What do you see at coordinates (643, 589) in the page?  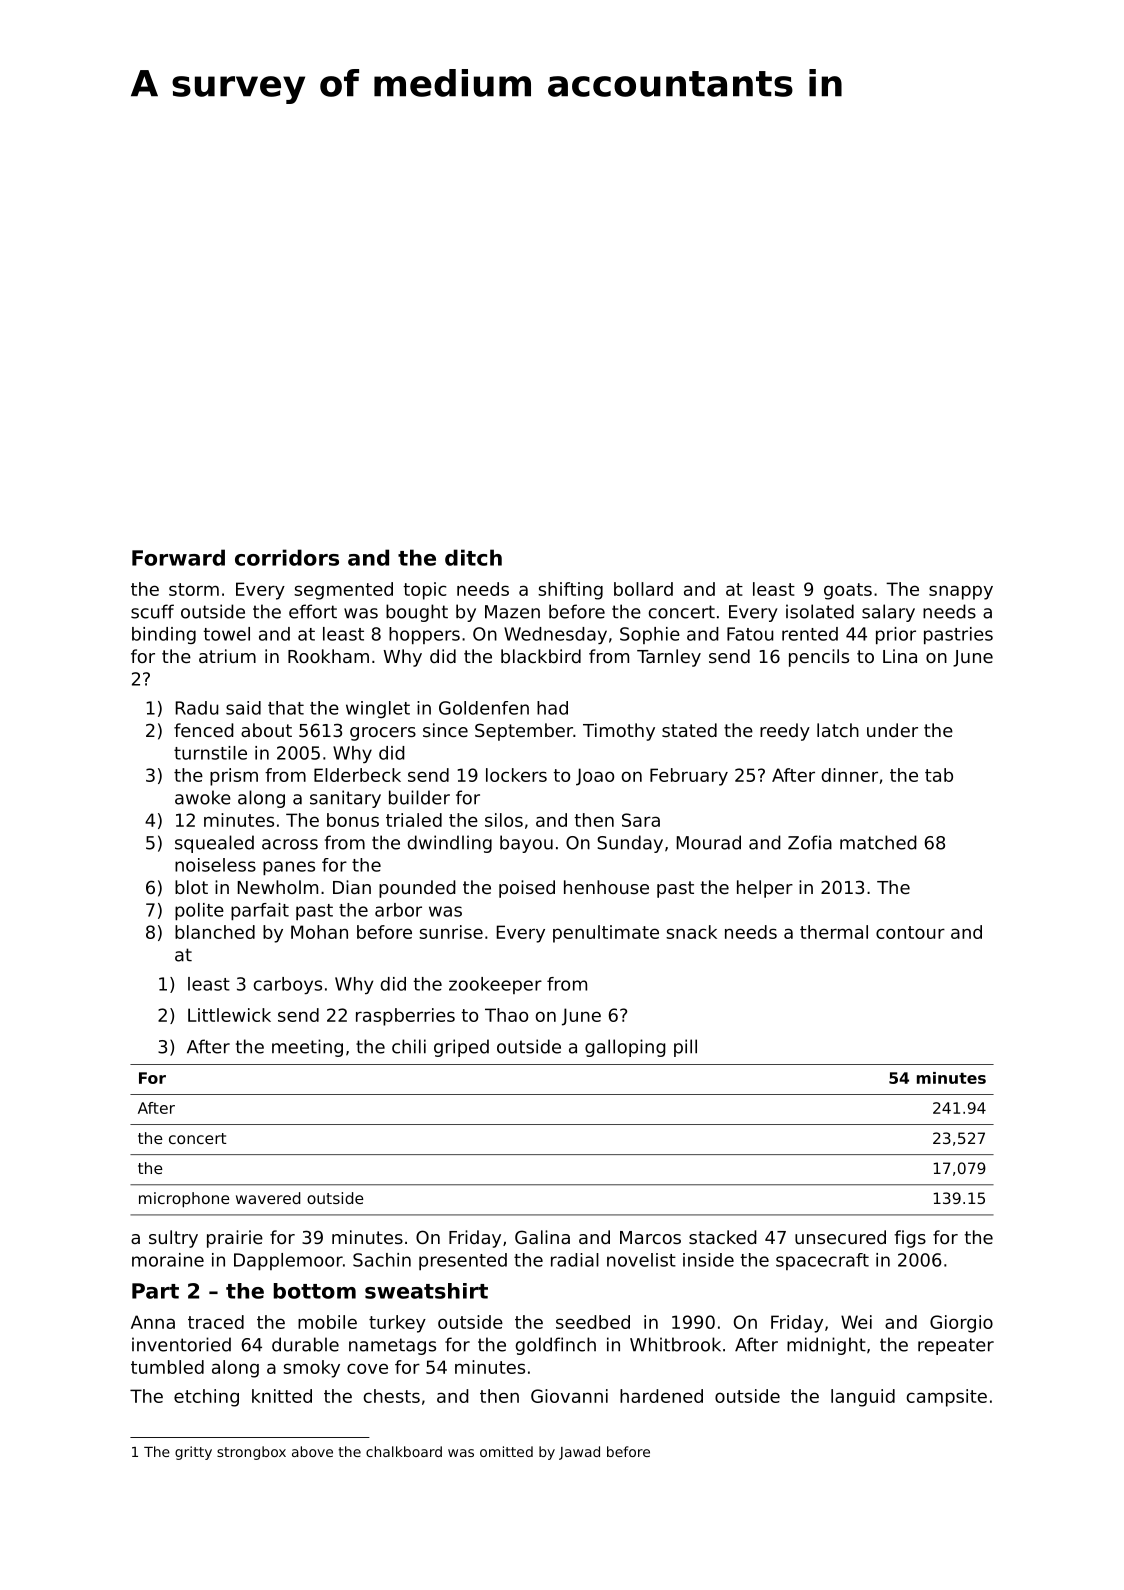 I see `bollard` at bounding box center [643, 589].
